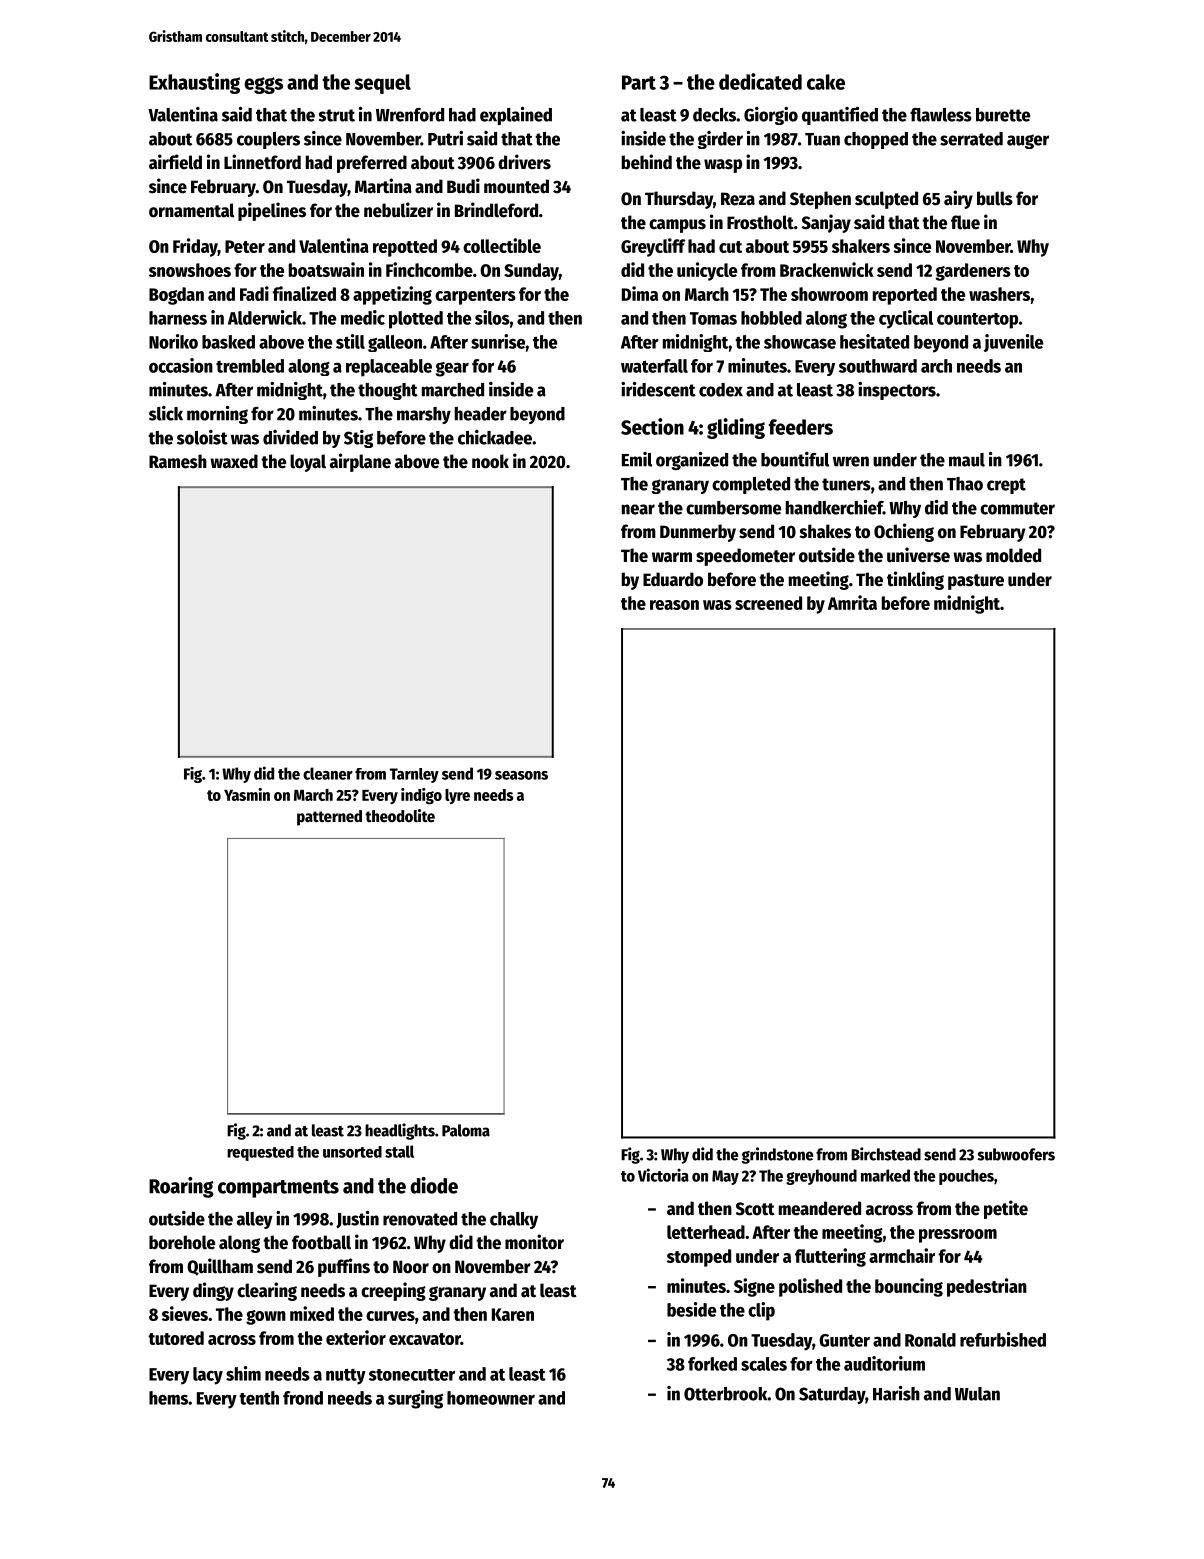 This screenshot has height=1559, width=1204. What do you see at coordinates (259, 1398) in the screenshot?
I see `tenth` at bounding box center [259, 1398].
